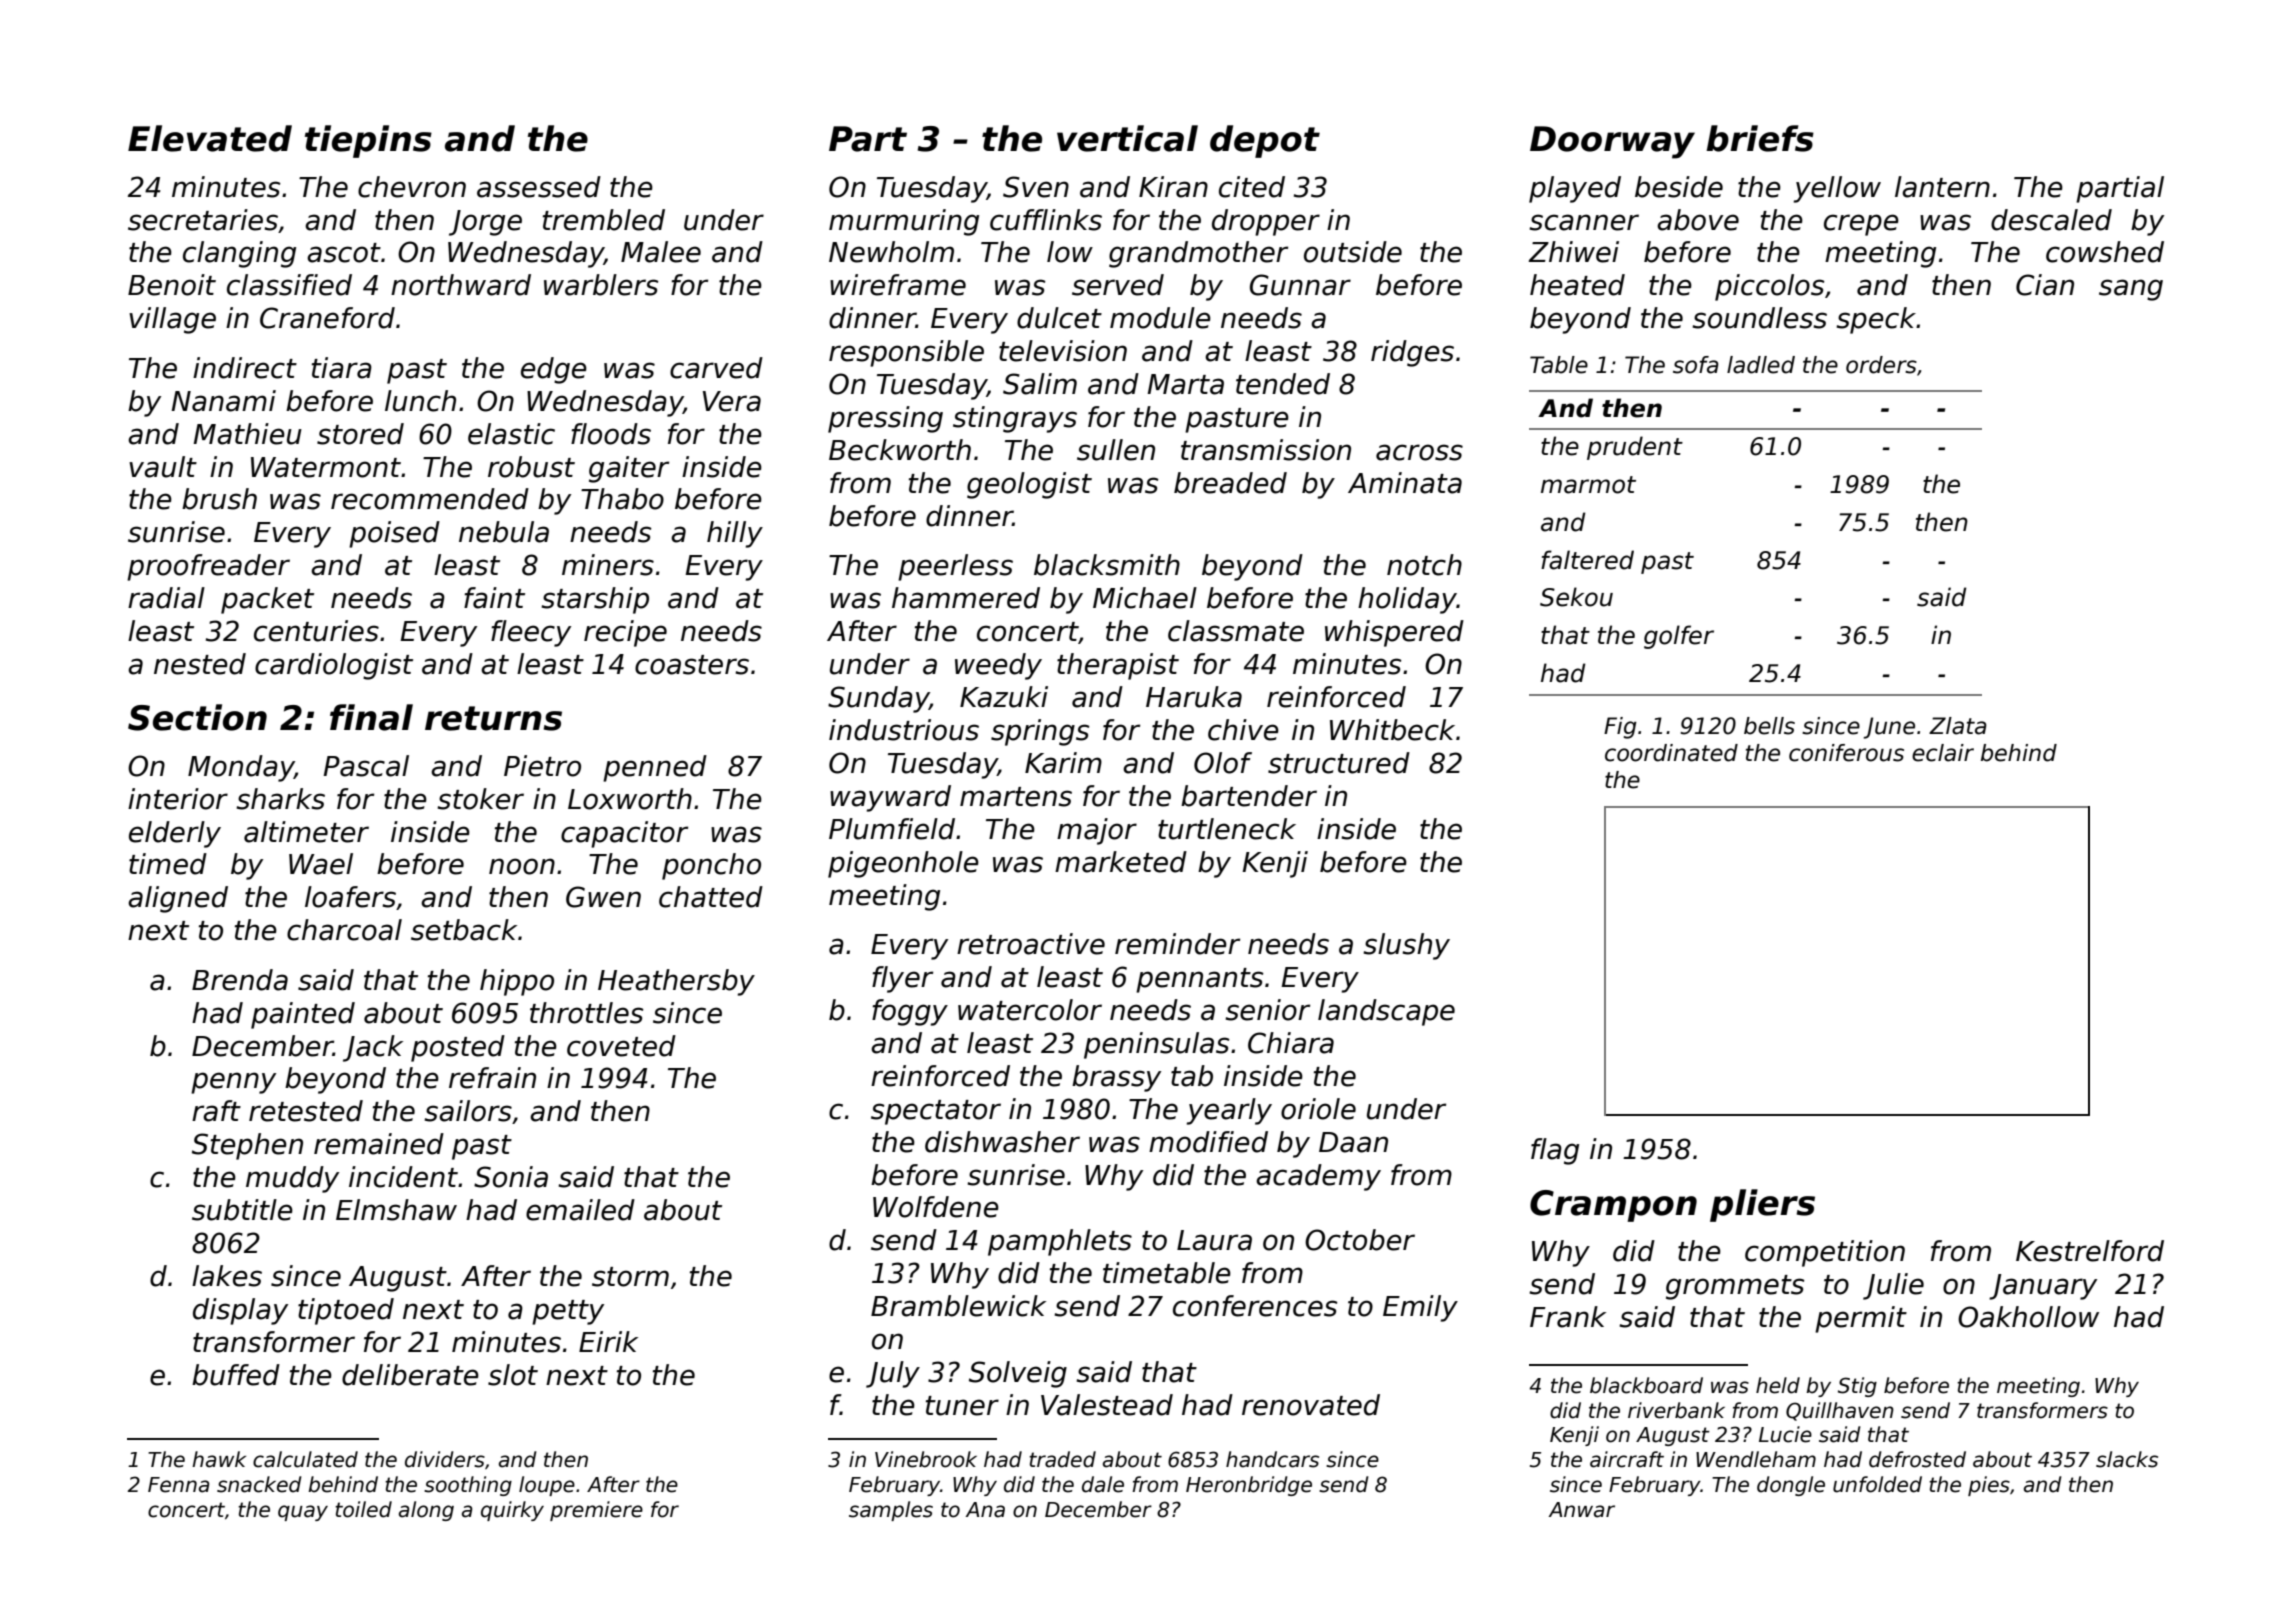 This page has width=2292, height=1620. Describe the element at coordinates (904, 730) in the page. I see `industrious` at that location.
